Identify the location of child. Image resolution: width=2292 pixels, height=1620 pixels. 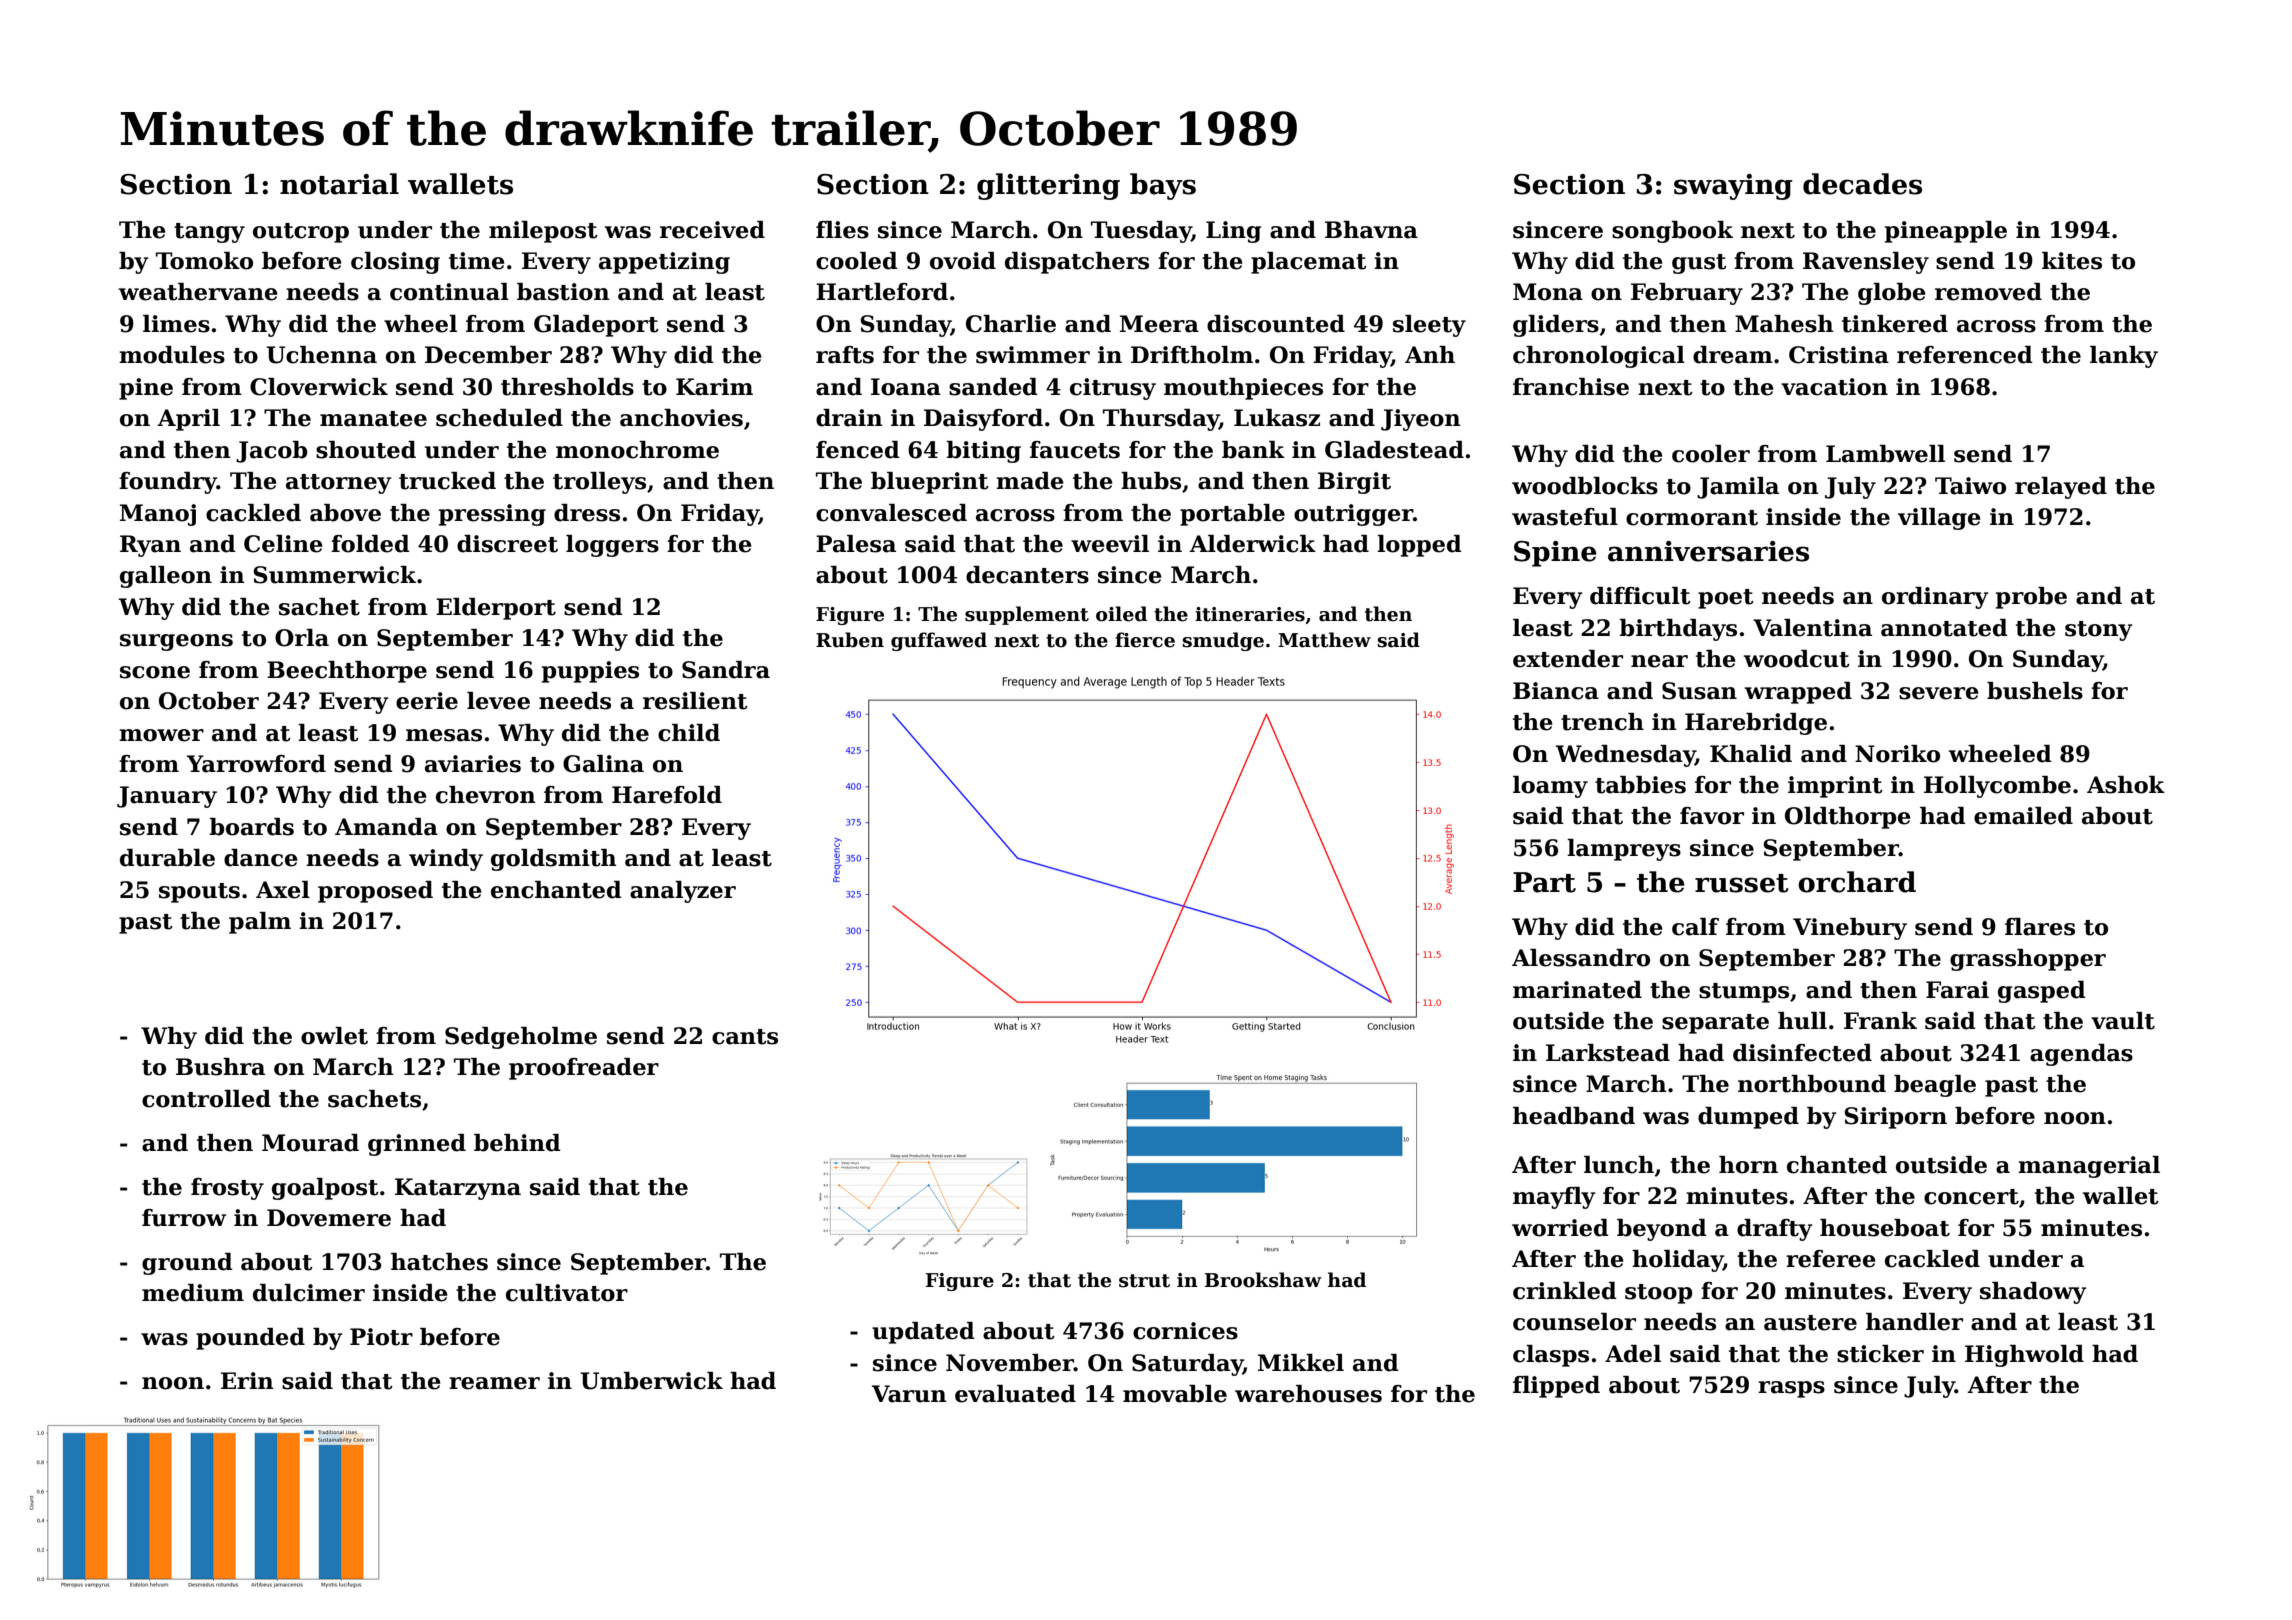
(689, 733).
